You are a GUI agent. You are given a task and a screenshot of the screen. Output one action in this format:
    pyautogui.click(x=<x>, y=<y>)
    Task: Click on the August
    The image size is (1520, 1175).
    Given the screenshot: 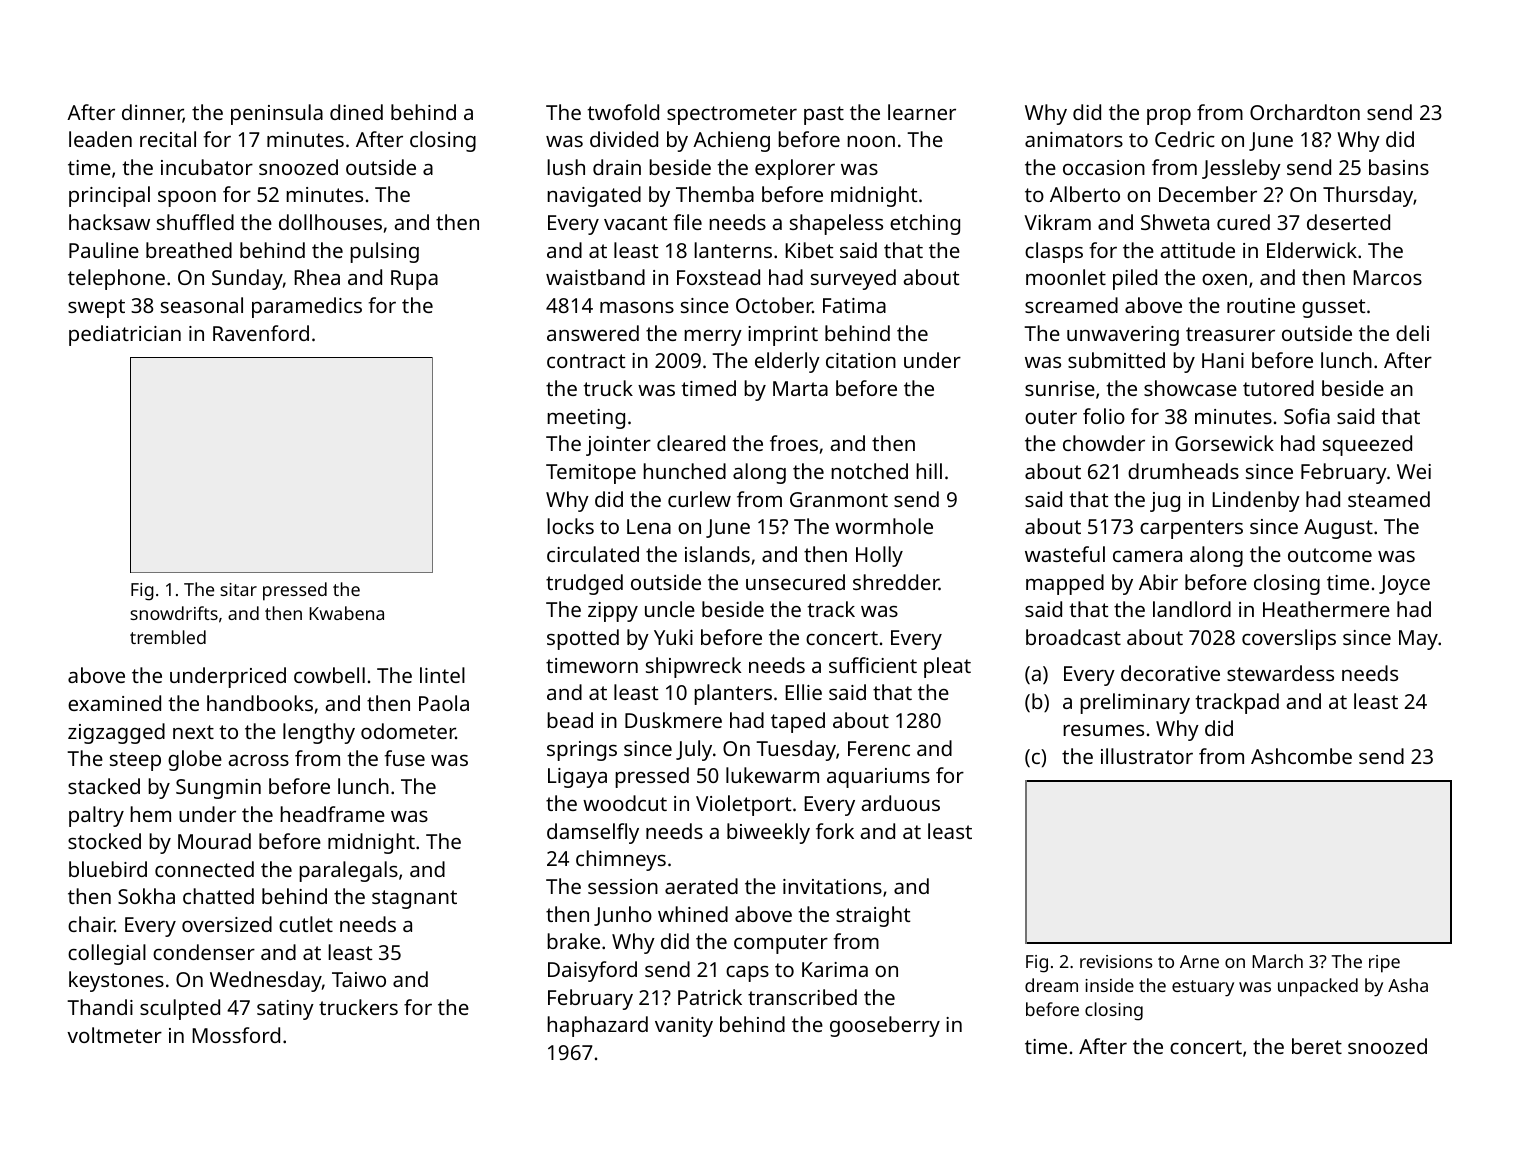 What is the action you would take?
    pyautogui.click(x=1338, y=529)
